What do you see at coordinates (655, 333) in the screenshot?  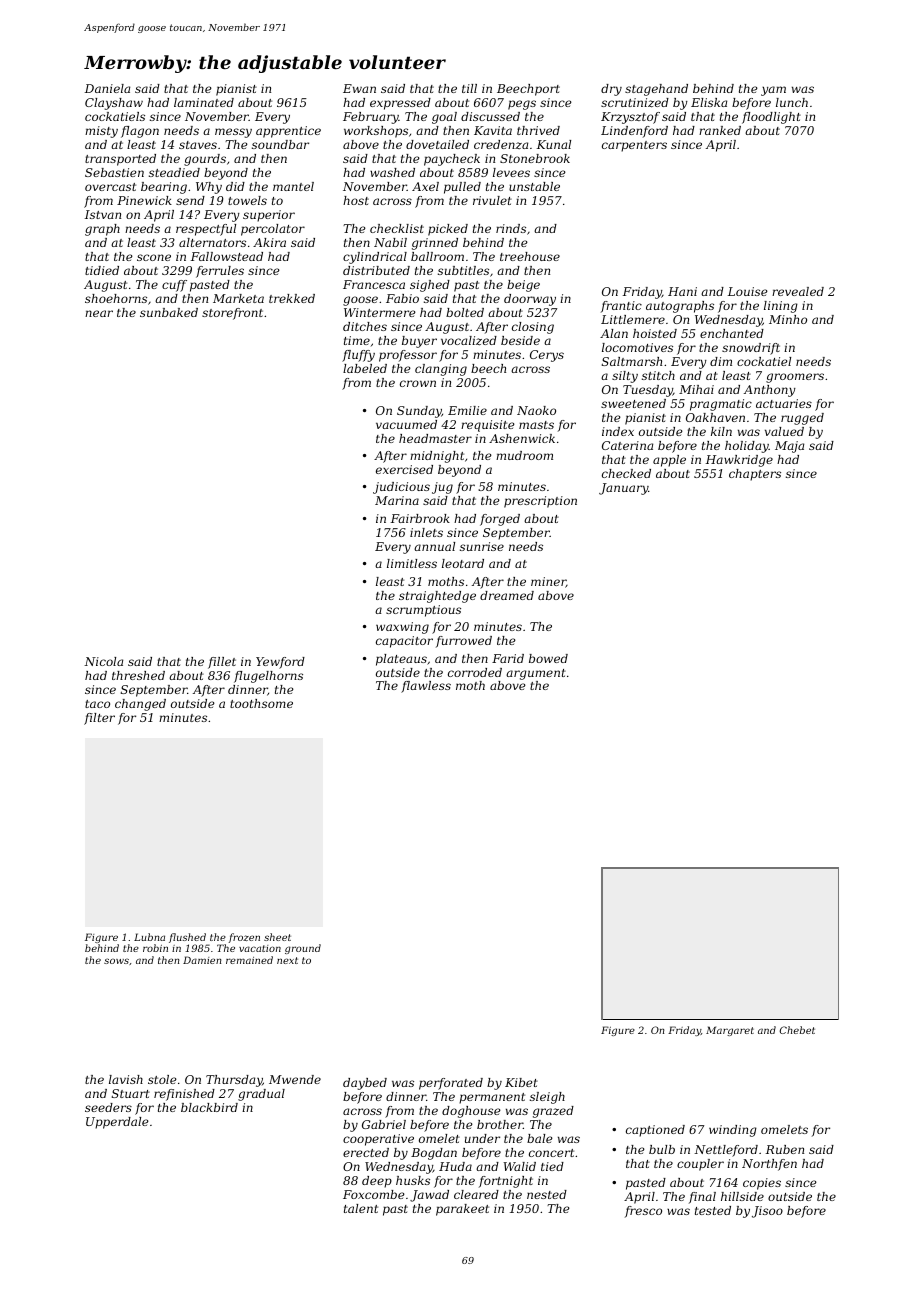 I see `hoisted` at bounding box center [655, 333].
